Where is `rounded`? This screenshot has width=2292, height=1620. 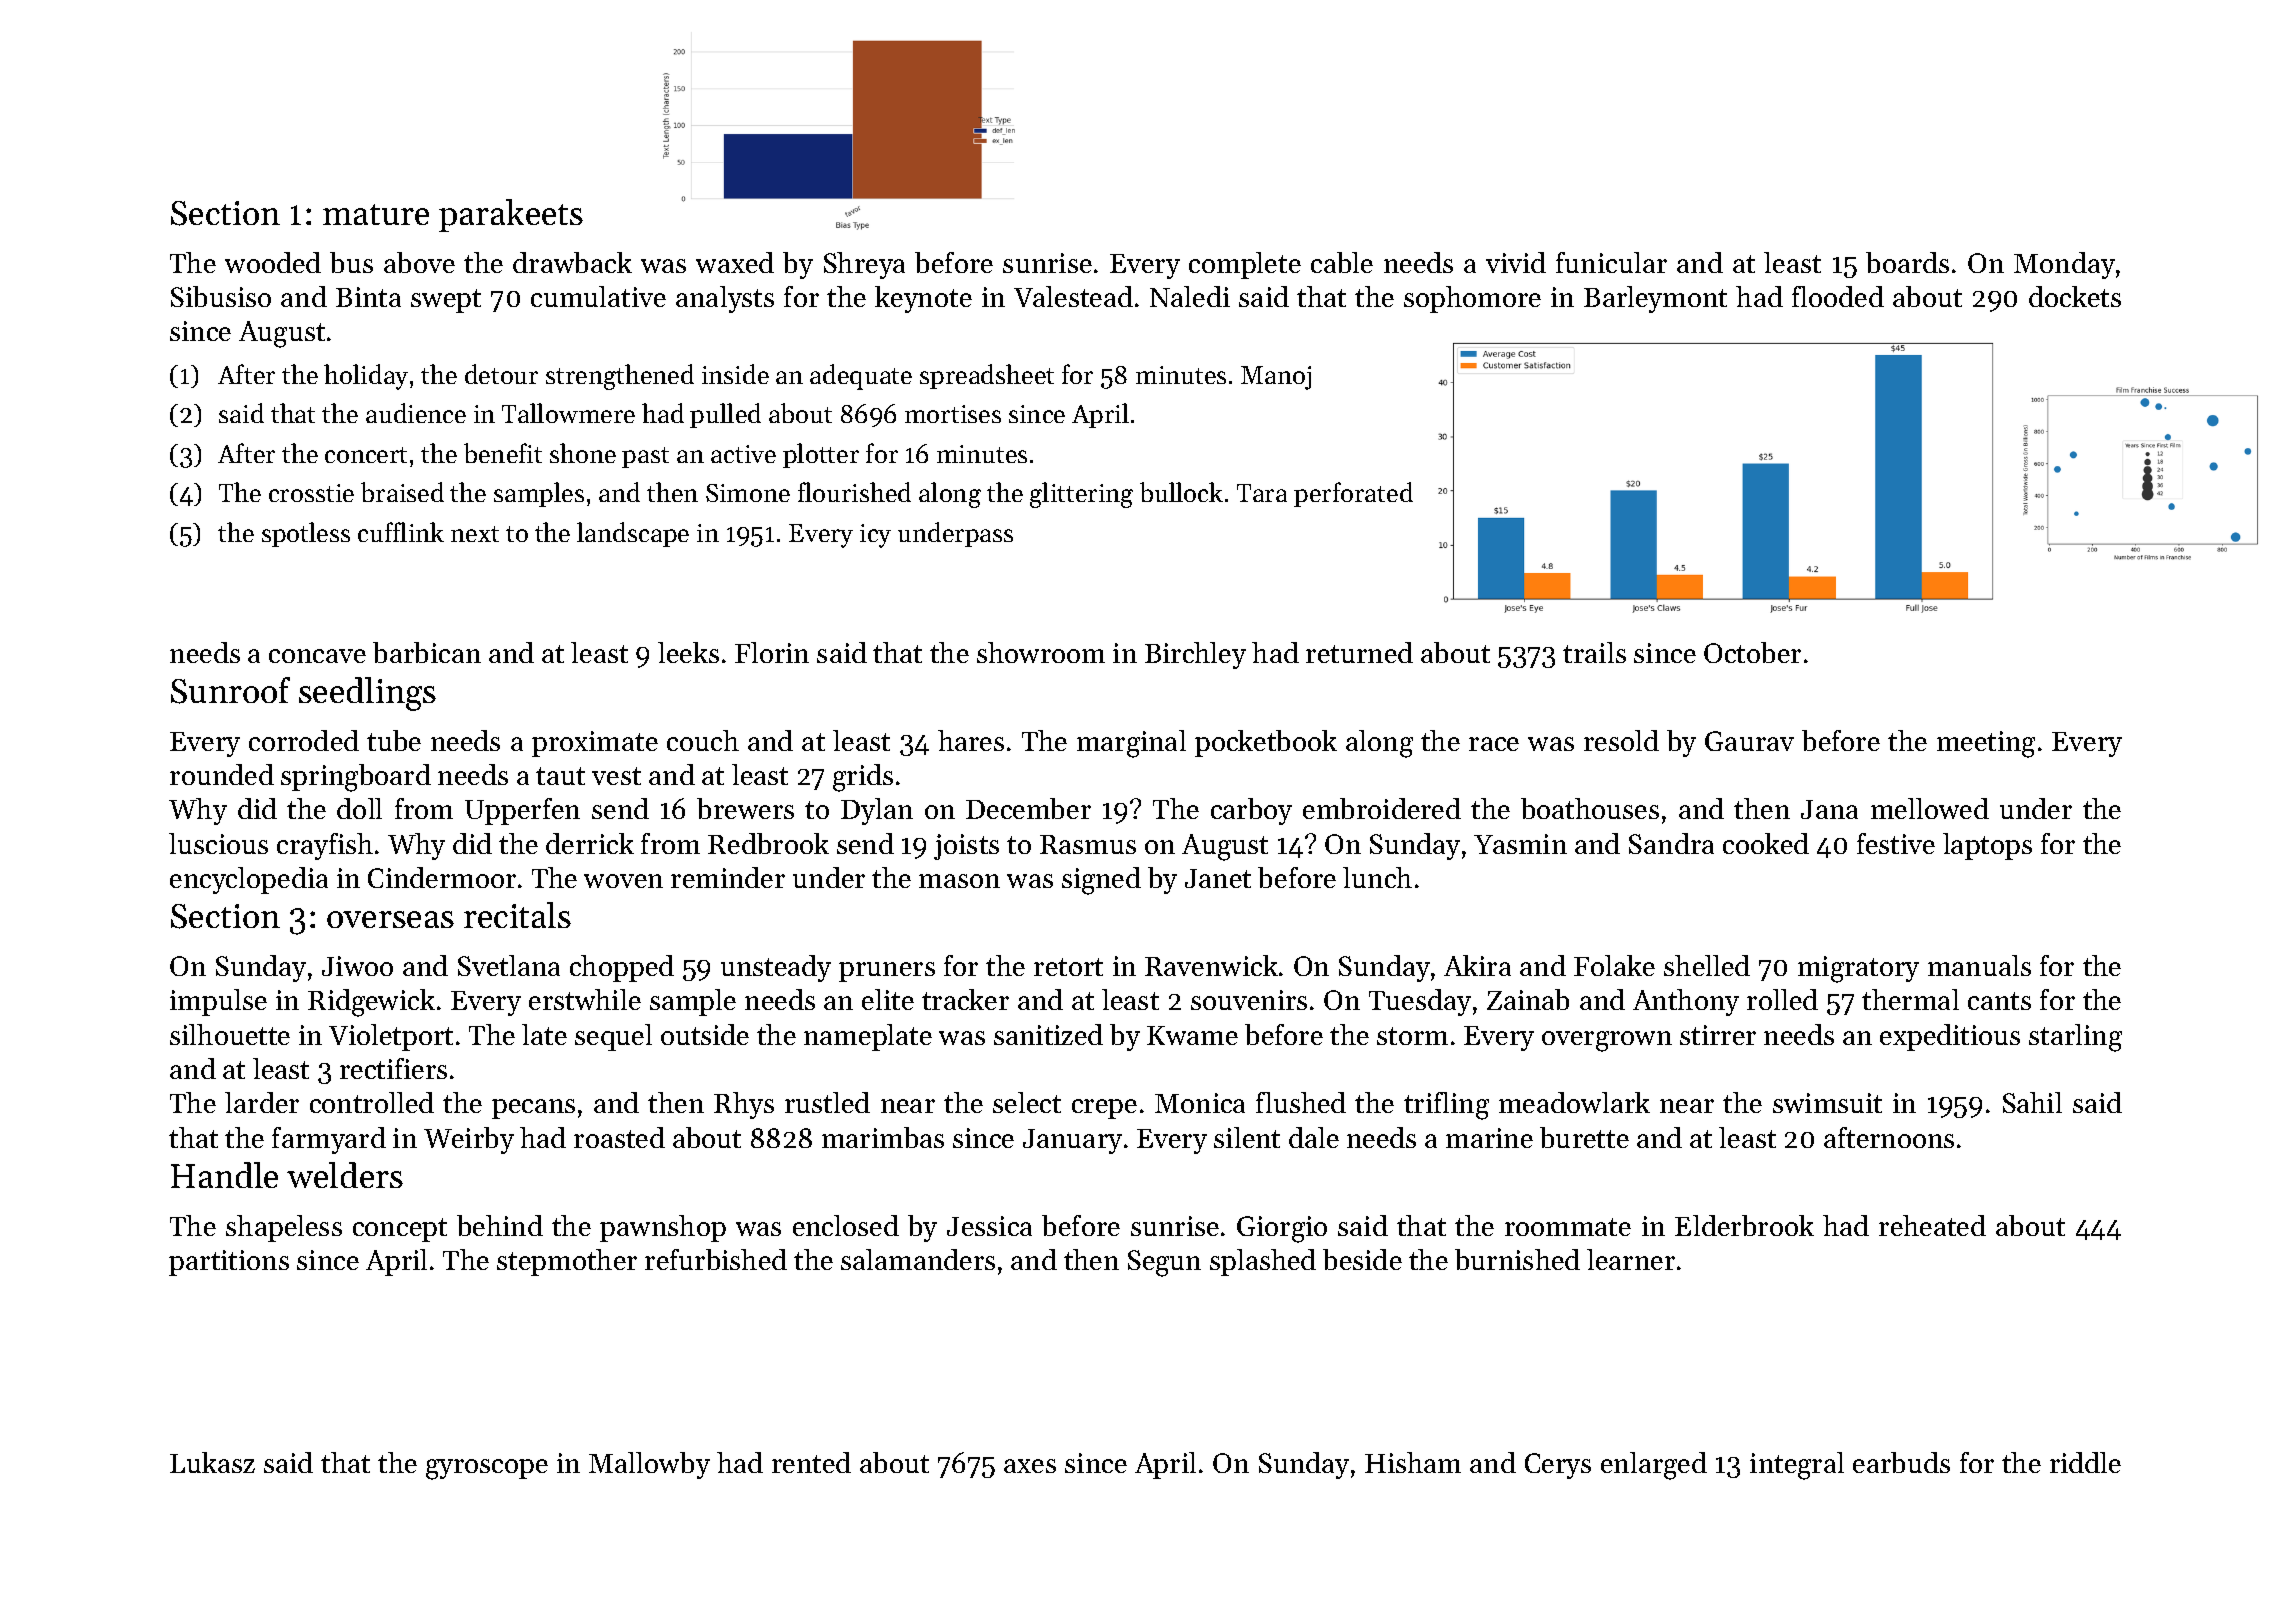 rounded is located at coordinates (222, 774).
